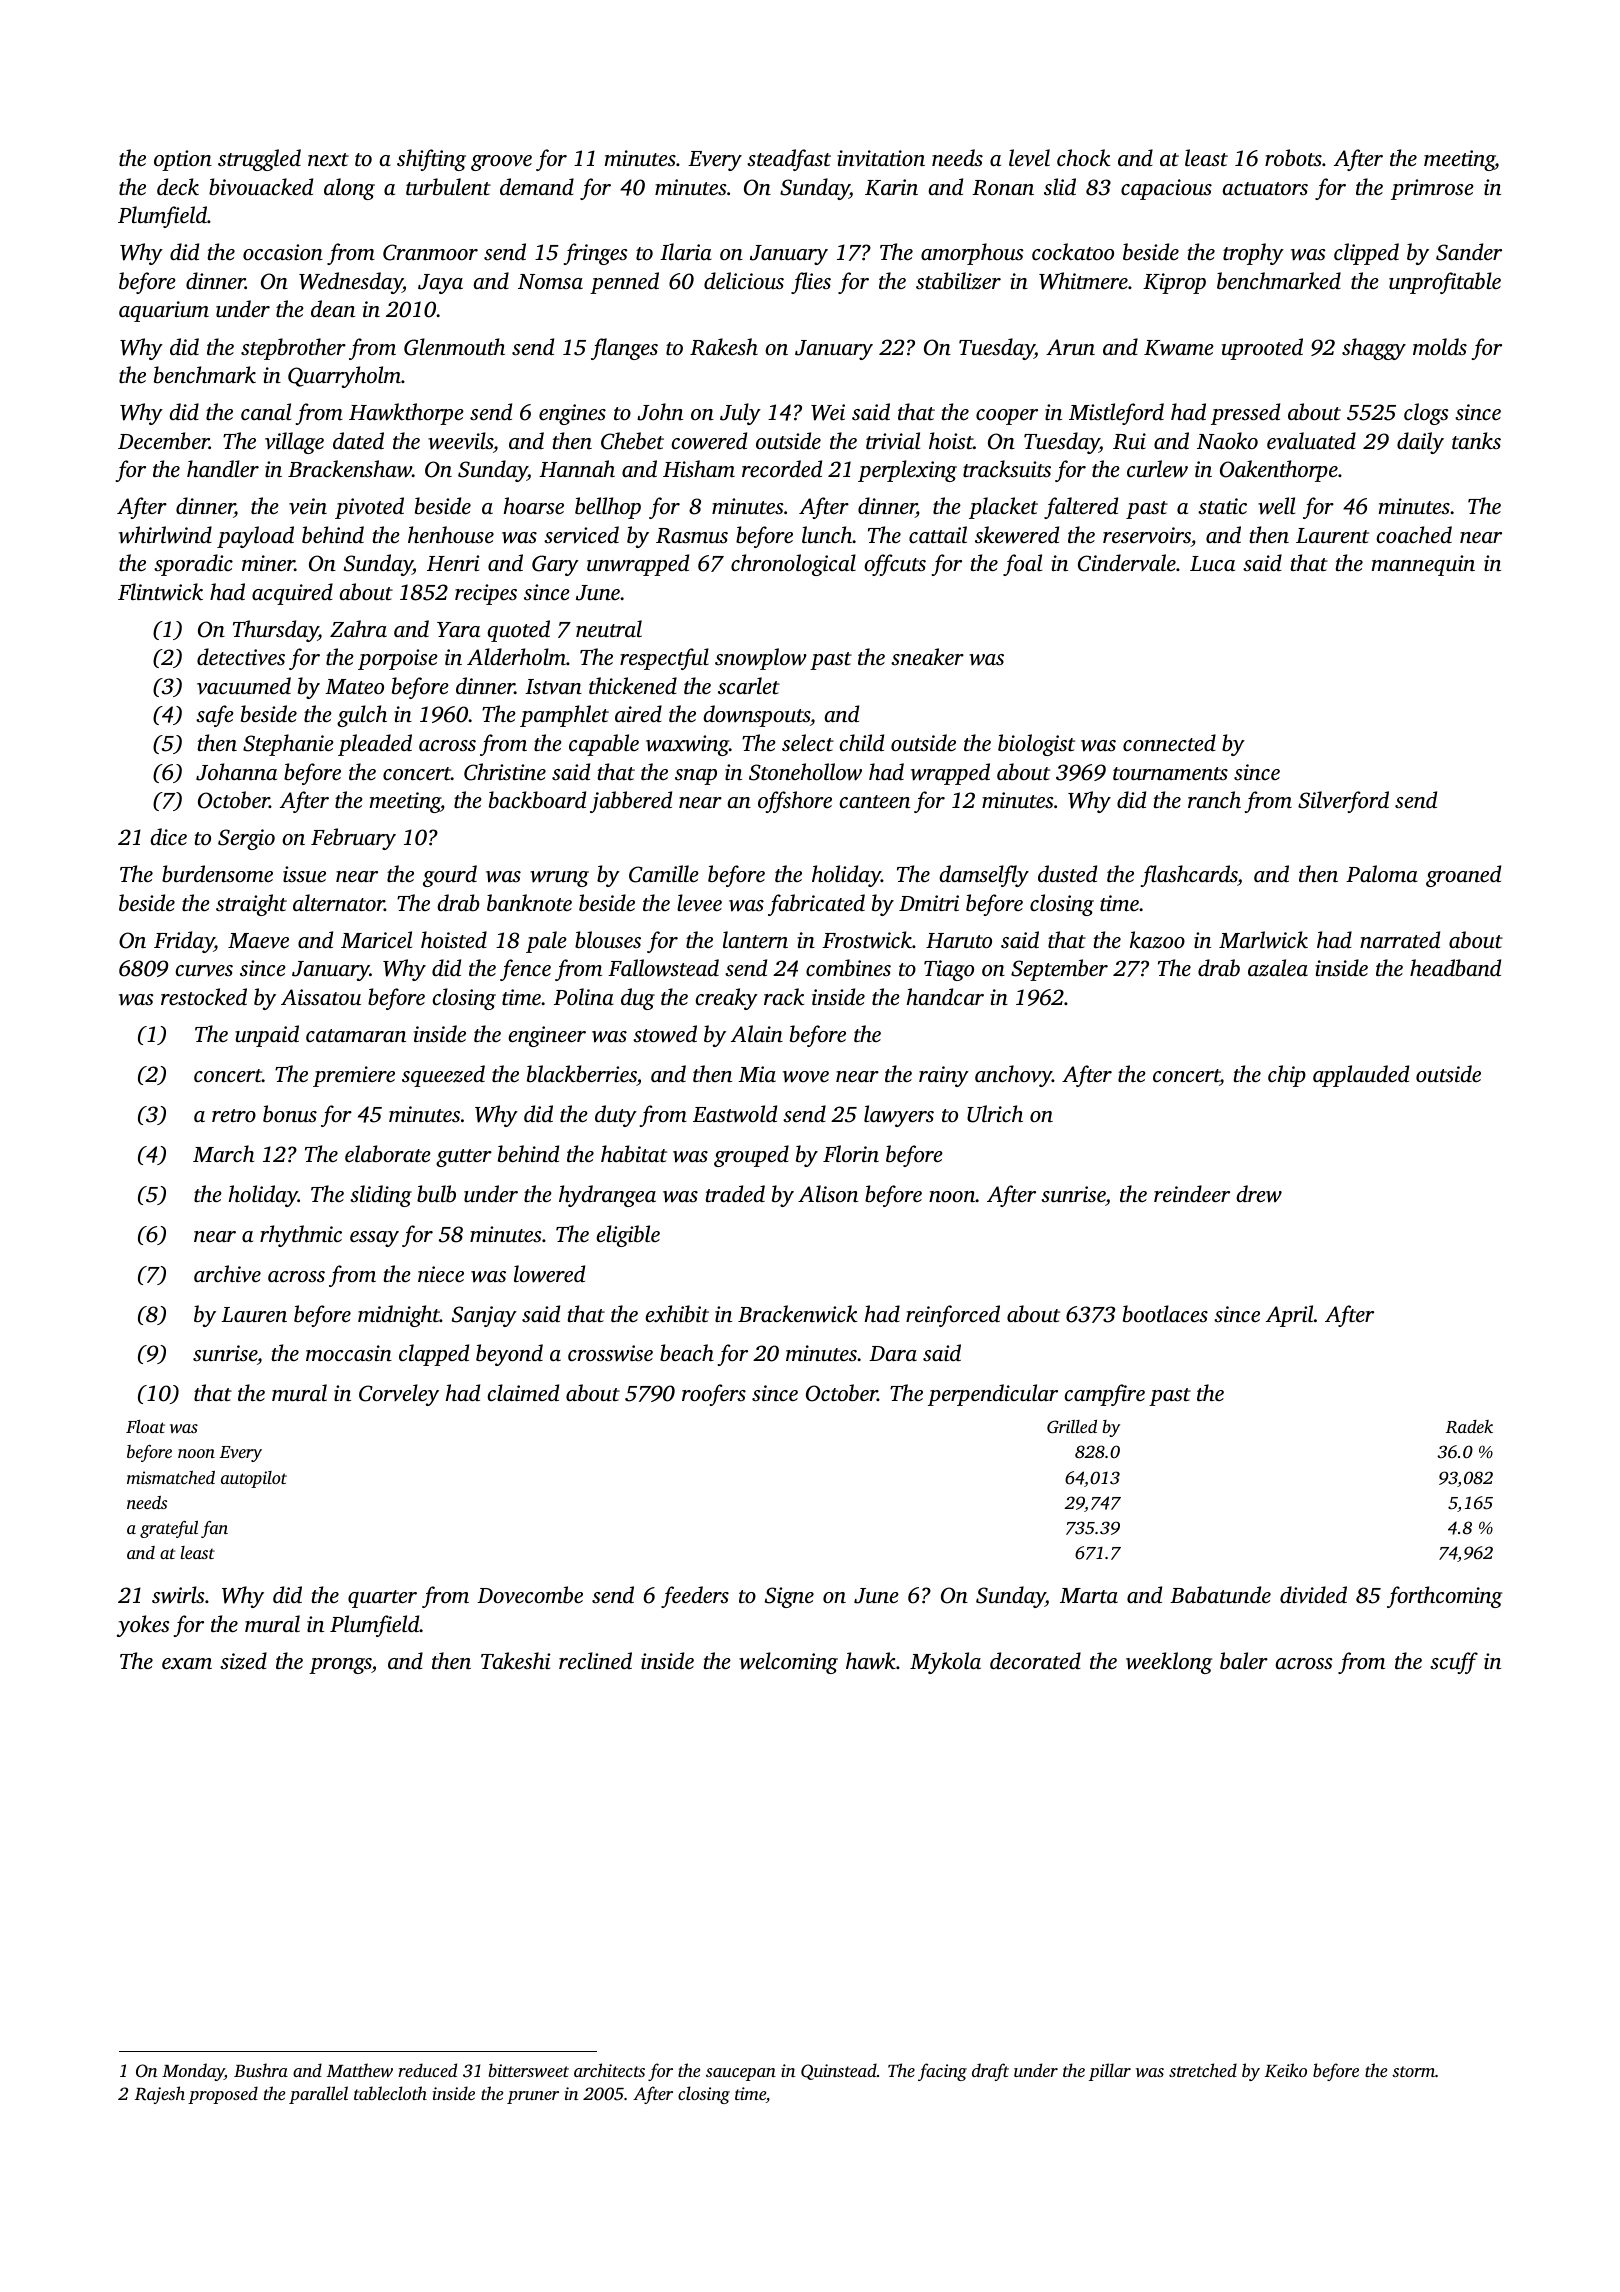  What do you see at coordinates (318, 2095) in the screenshot?
I see `parallel` at bounding box center [318, 2095].
